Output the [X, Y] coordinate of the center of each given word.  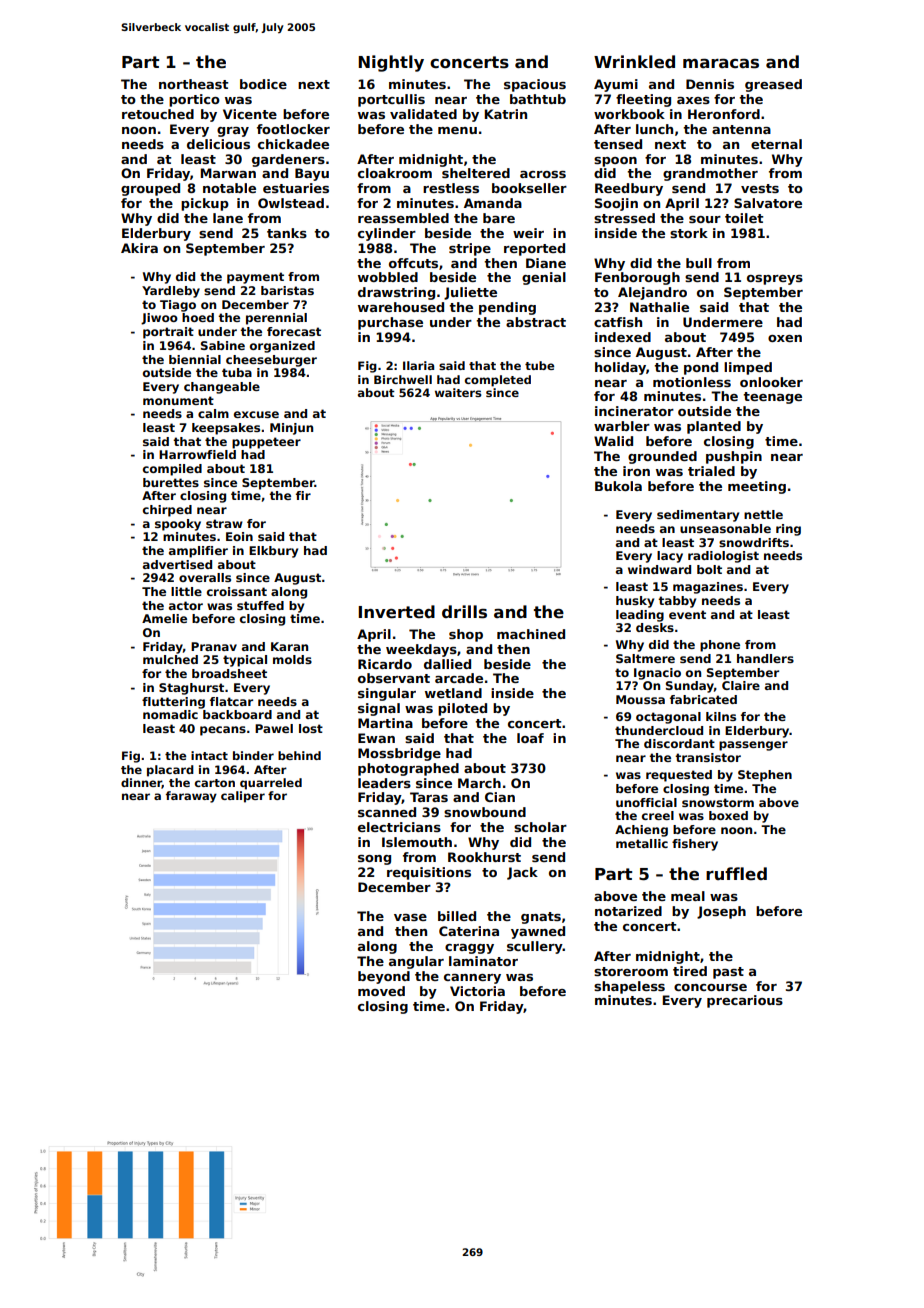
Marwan [228, 173]
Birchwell [403, 379]
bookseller [529, 188]
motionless [692, 382]
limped [748, 368]
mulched [170, 659]
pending [507, 308]
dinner [141, 783]
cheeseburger [271, 361]
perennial [276, 319]
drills [464, 612]
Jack [522, 873]
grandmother [710, 174]
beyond [384, 977]
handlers [765, 658]
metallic [642, 843]
